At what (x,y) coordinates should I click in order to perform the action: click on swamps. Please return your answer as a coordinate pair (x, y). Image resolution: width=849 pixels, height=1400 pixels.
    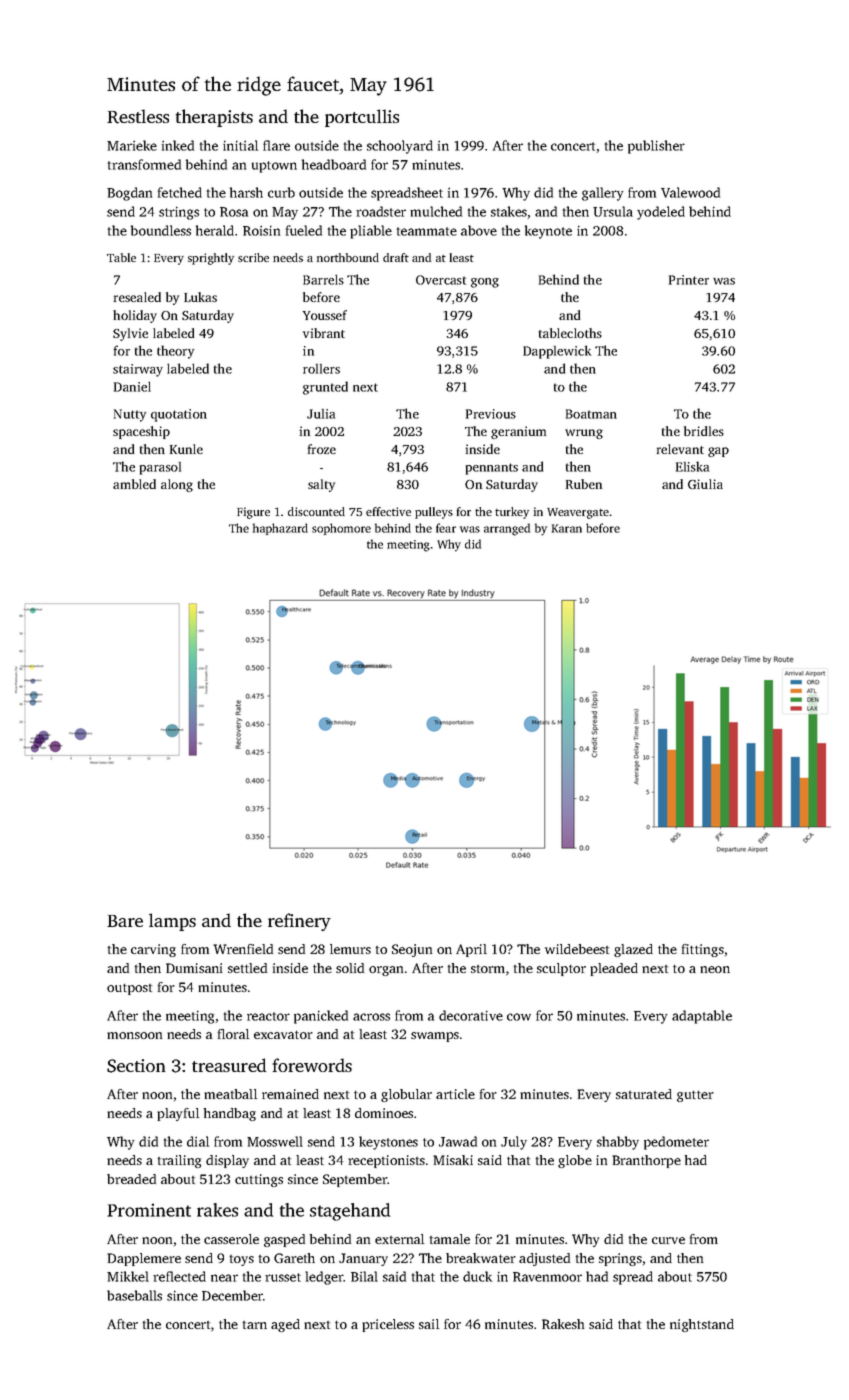
    Looking at the image, I should click on (435, 1037).
